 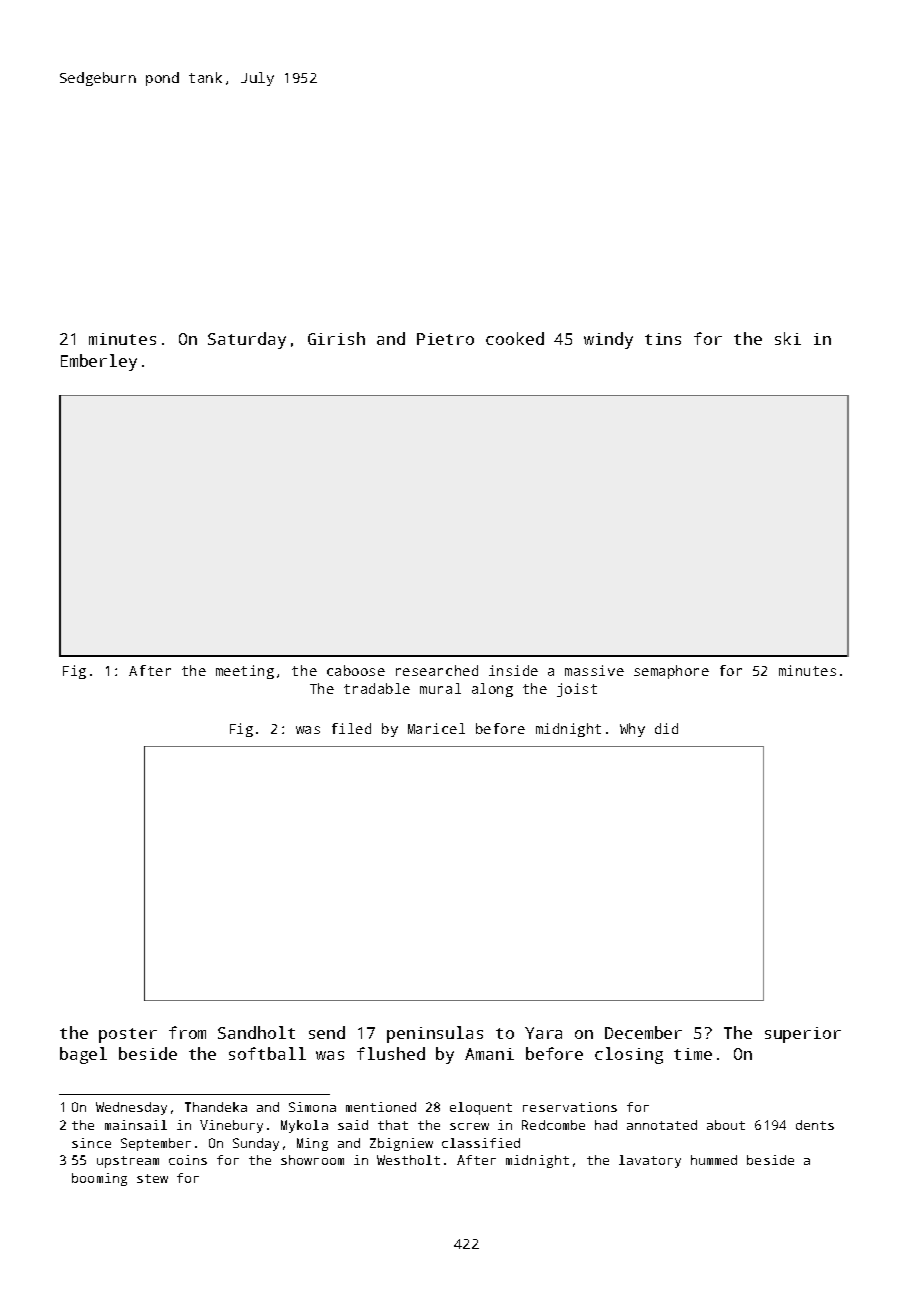 What do you see at coordinates (437, 670) in the screenshot?
I see `researched` at bounding box center [437, 670].
